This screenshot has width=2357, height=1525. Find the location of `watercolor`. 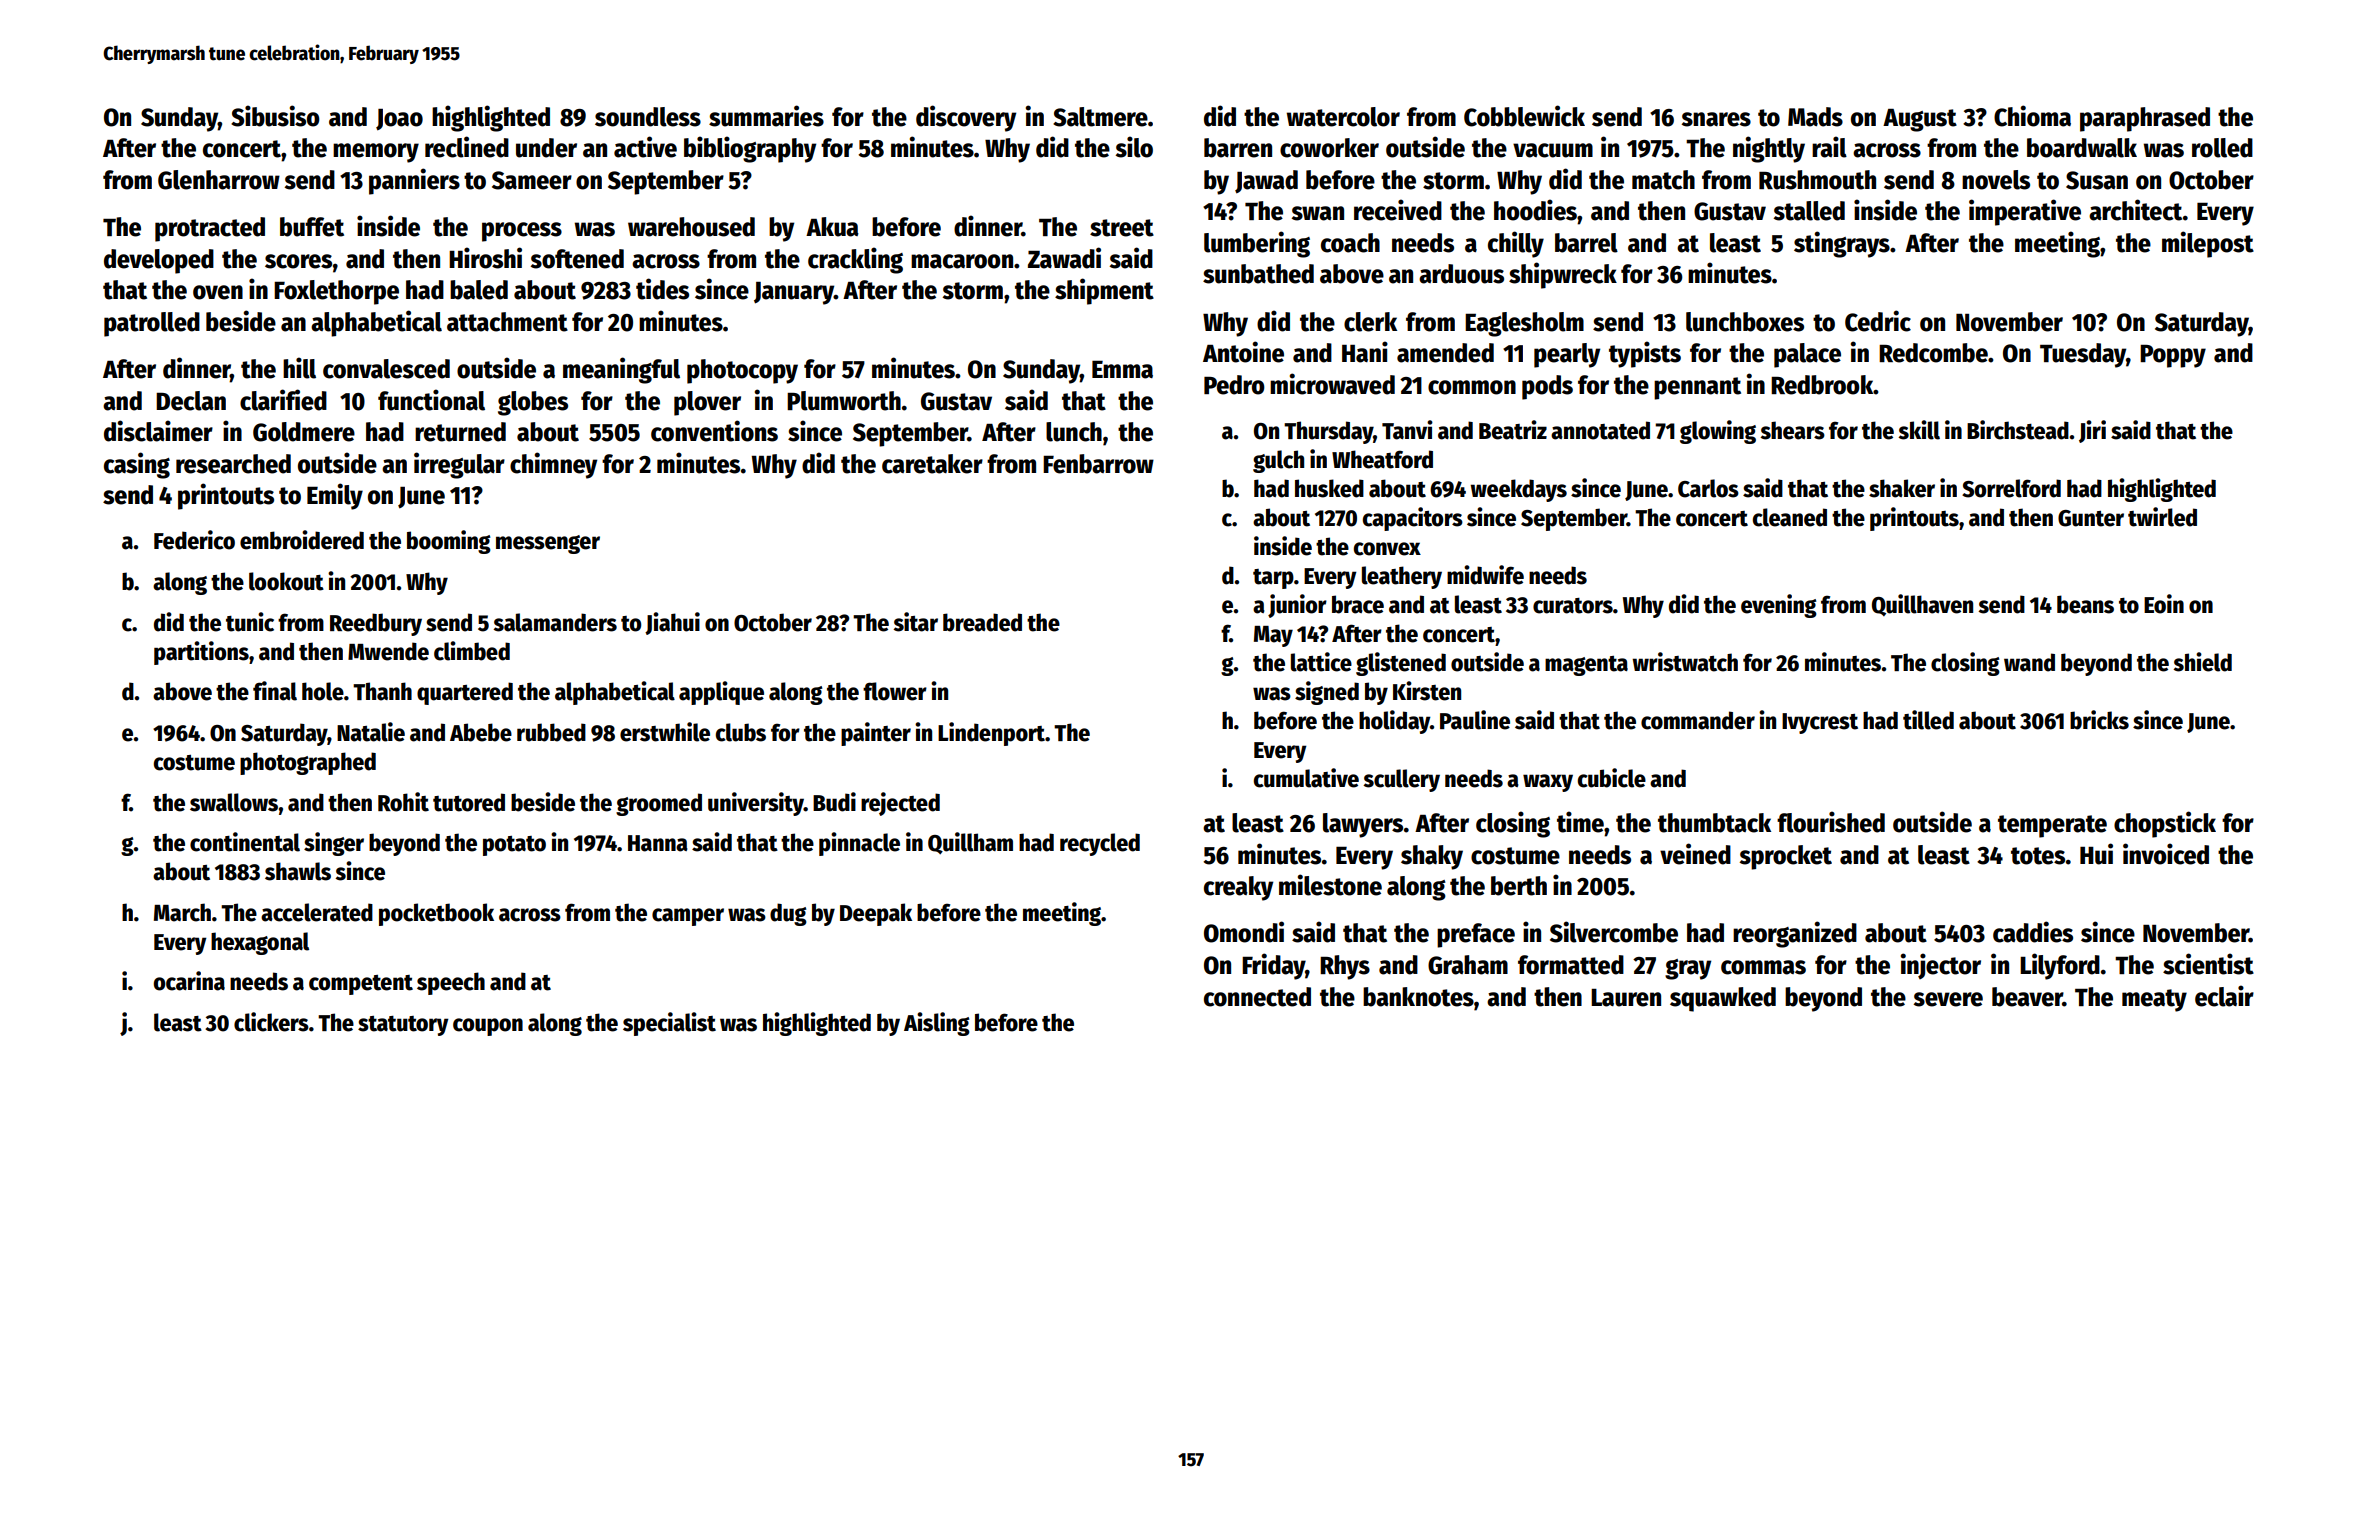

watercolor is located at coordinates (1343, 117).
